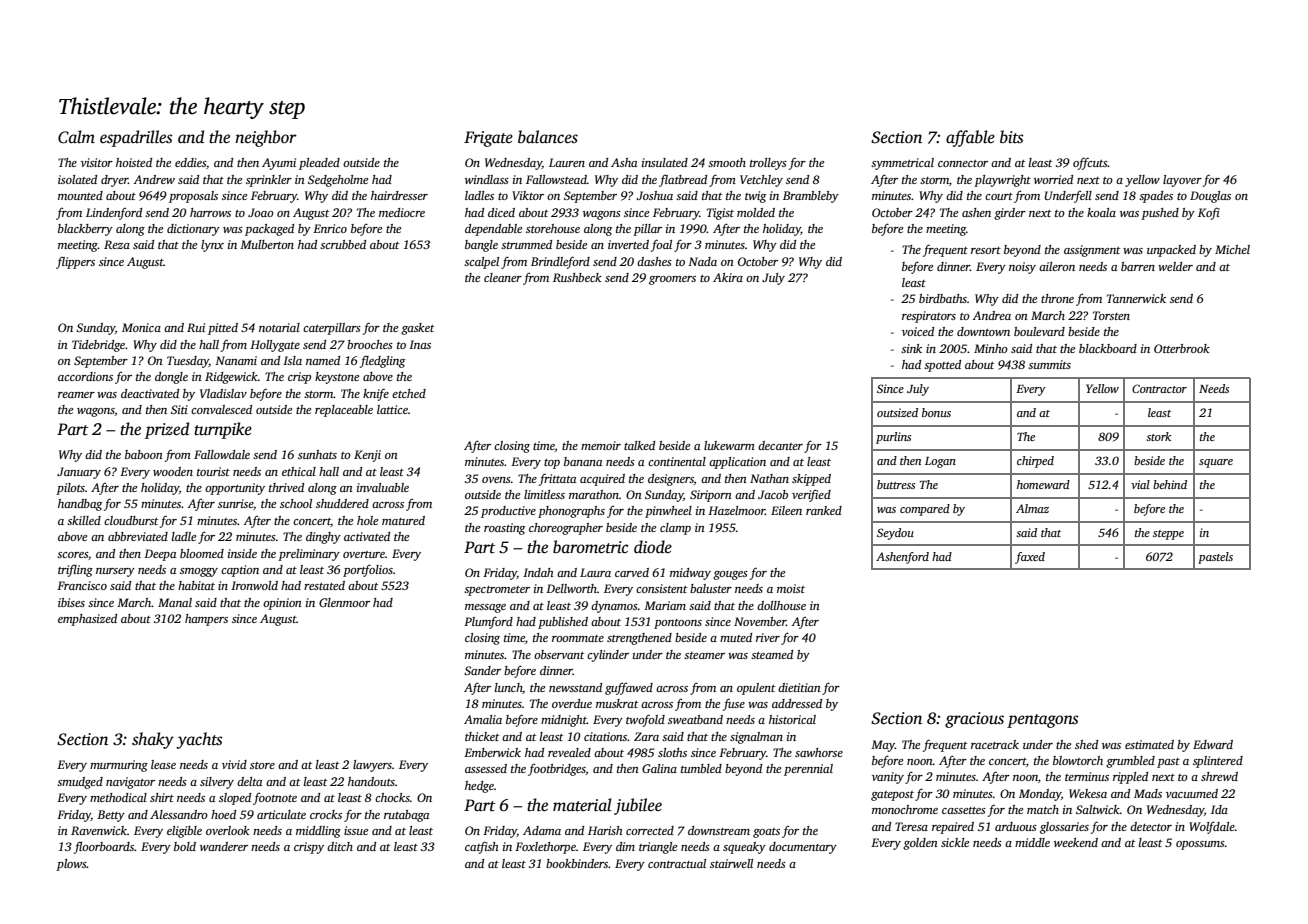  I want to click on shaky, so click(153, 740).
